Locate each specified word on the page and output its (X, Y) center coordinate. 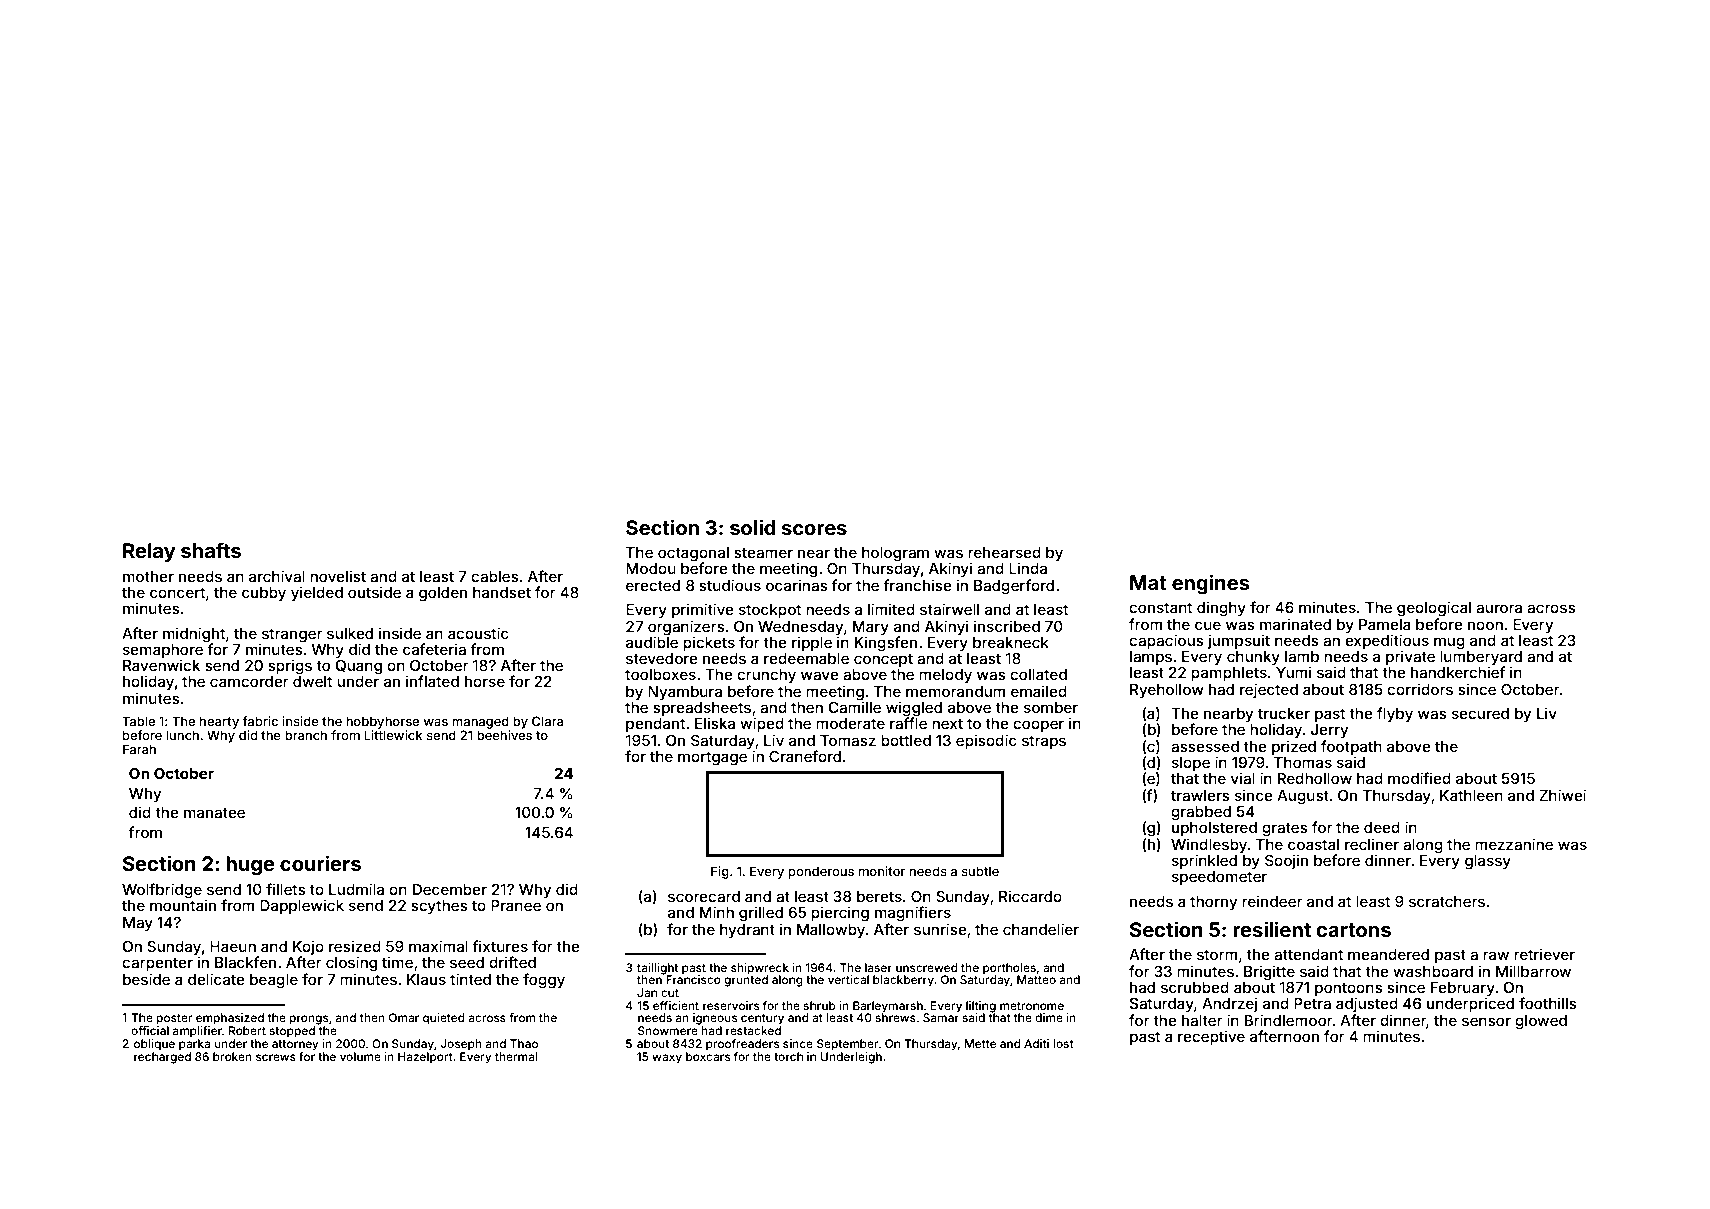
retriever (1544, 954)
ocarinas (797, 585)
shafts (211, 550)
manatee (214, 812)
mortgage (712, 758)
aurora (1499, 608)
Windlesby (1209, 845)
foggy (544, 981)
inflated (432, 681)
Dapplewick (302, 906)
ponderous (821, 872)
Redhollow (1315, 778)
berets (879, 896)
